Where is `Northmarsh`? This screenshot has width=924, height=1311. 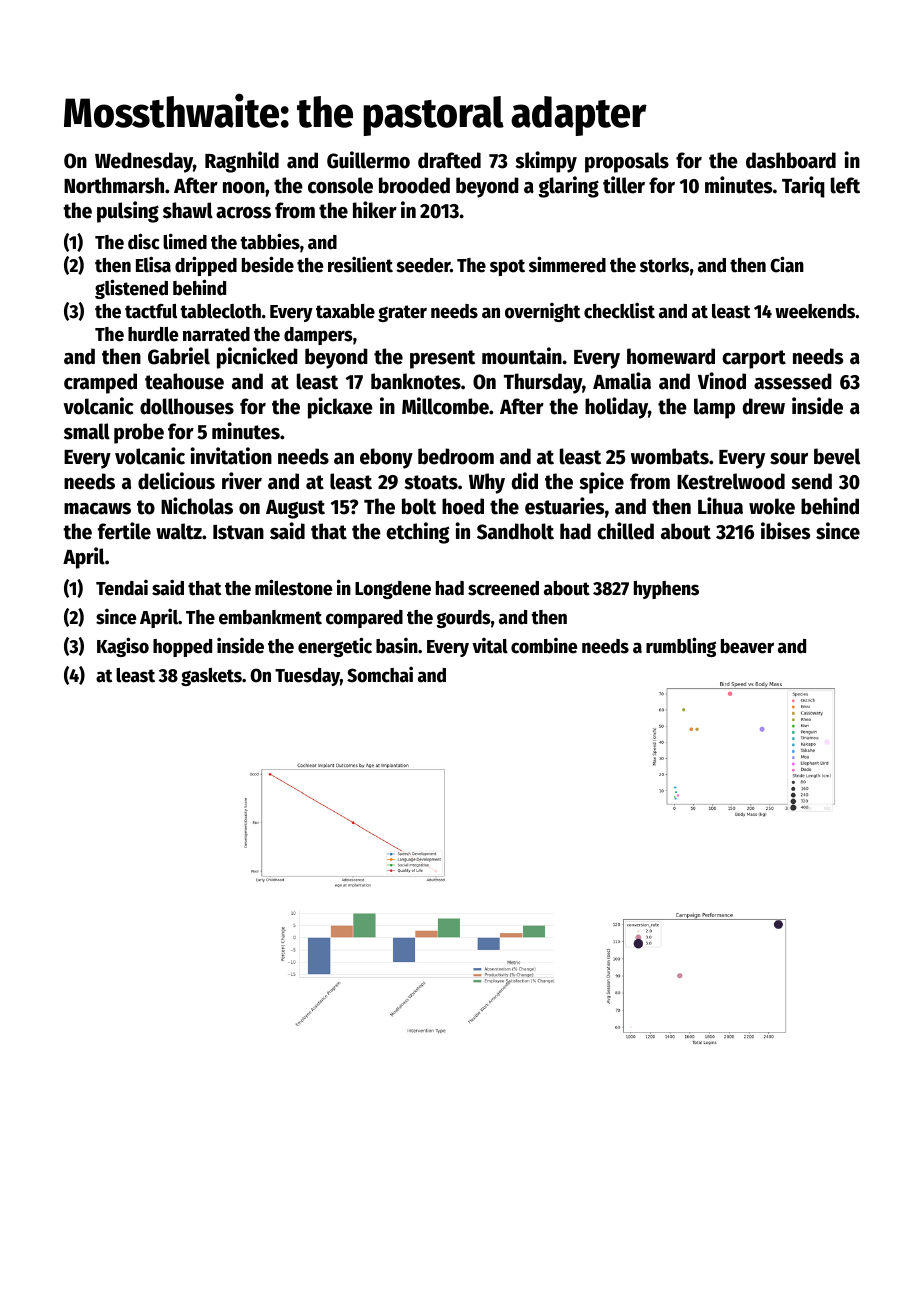 Northmarsh is located at coordinates (114, 185).
